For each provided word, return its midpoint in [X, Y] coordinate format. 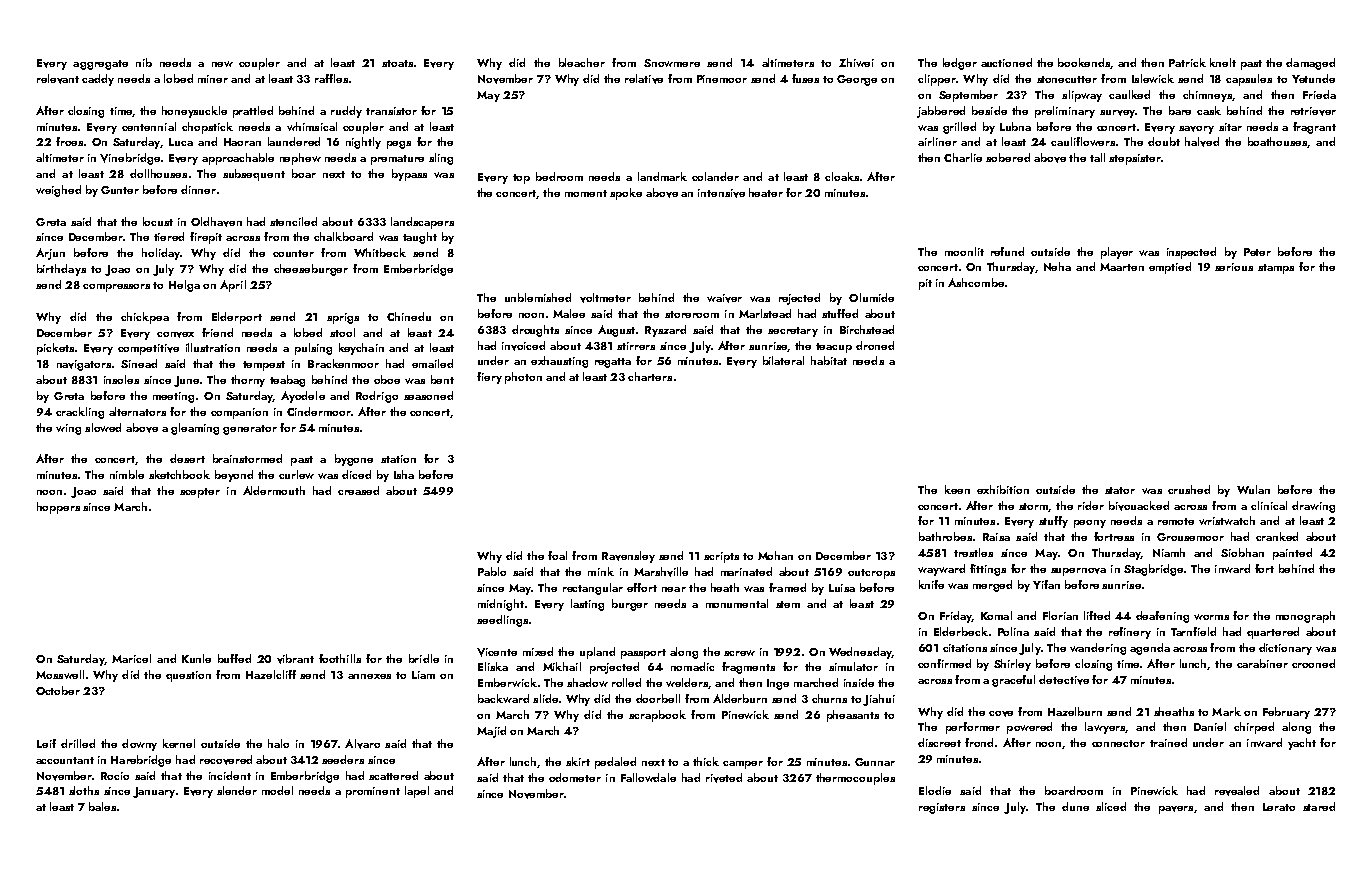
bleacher [582, 62]
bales [102, 806]
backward [503, 698]
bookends [1084, 62]
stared [1319, 806]
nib [144, 62]
